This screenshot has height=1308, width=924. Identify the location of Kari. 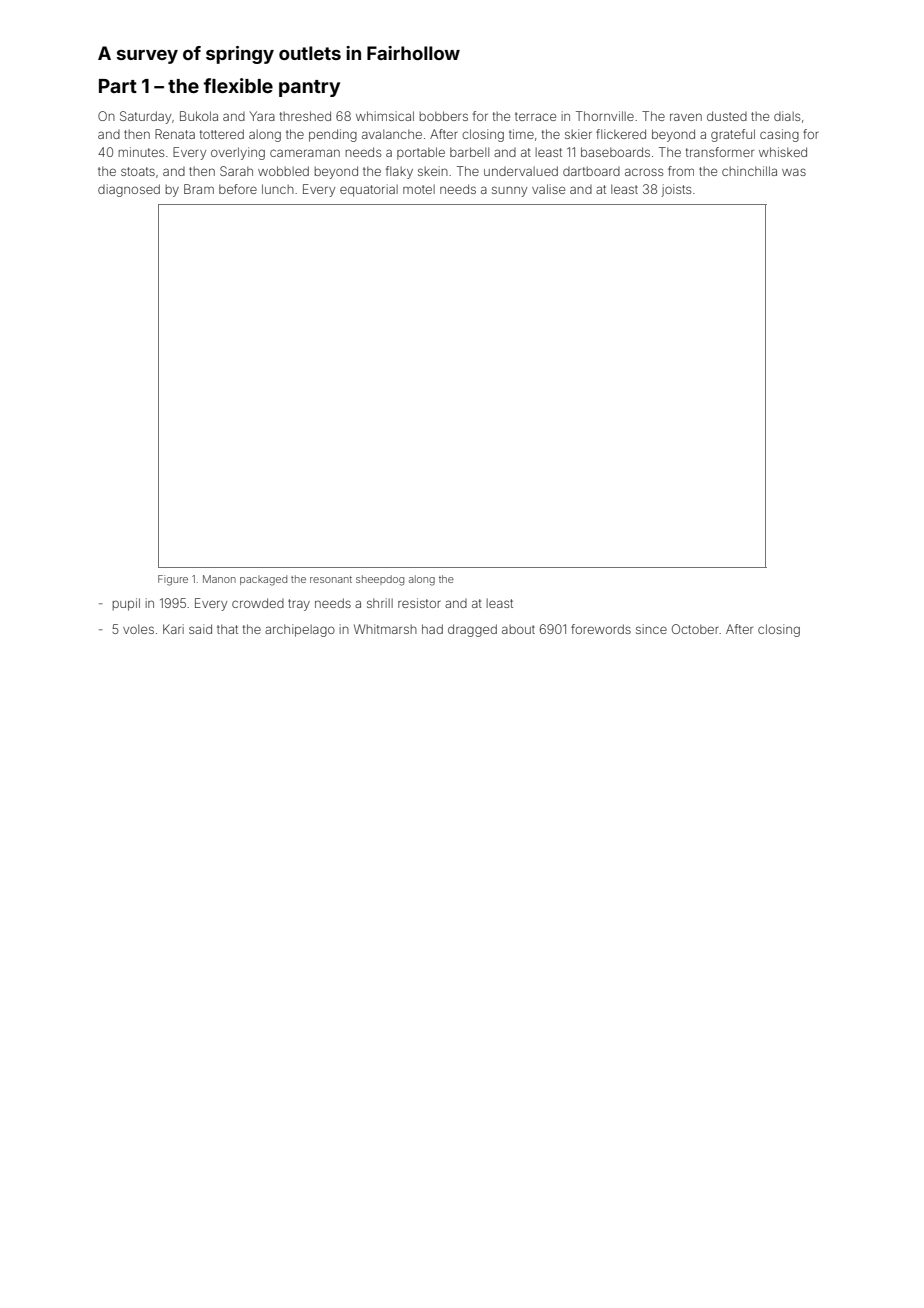
(173, 629).
